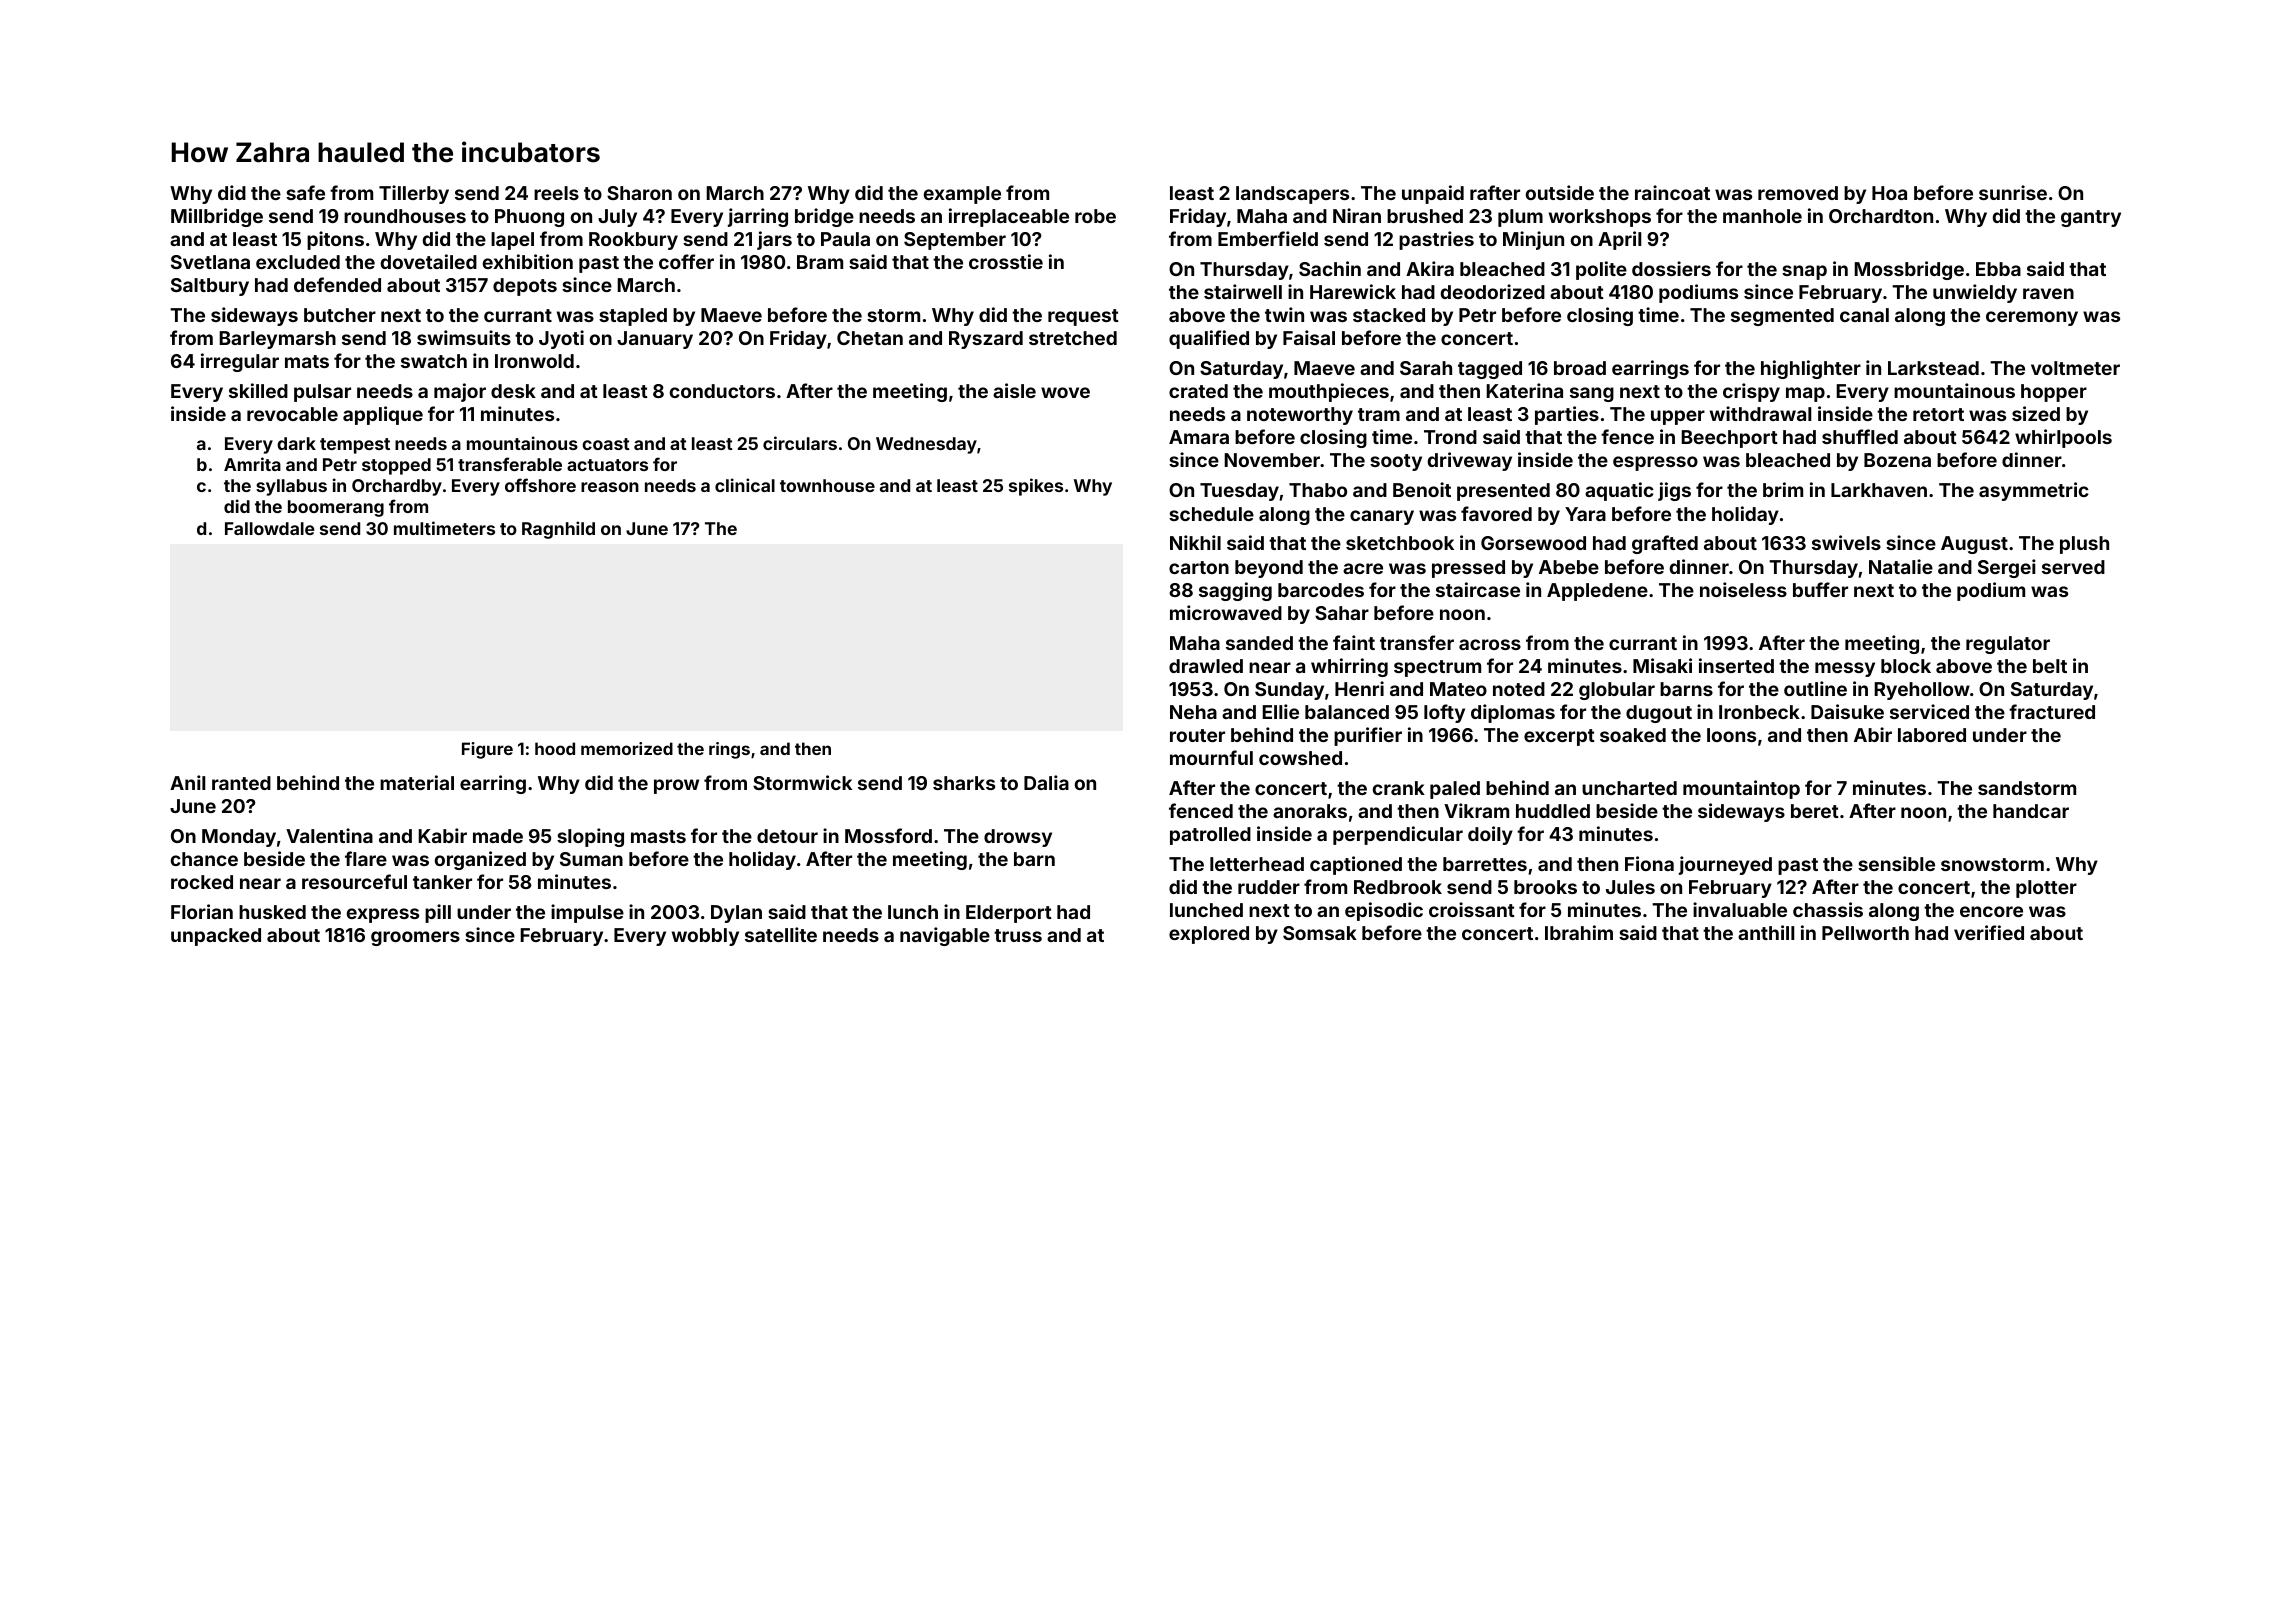  I want to click on Ibrahim, so click(1579, 932).
